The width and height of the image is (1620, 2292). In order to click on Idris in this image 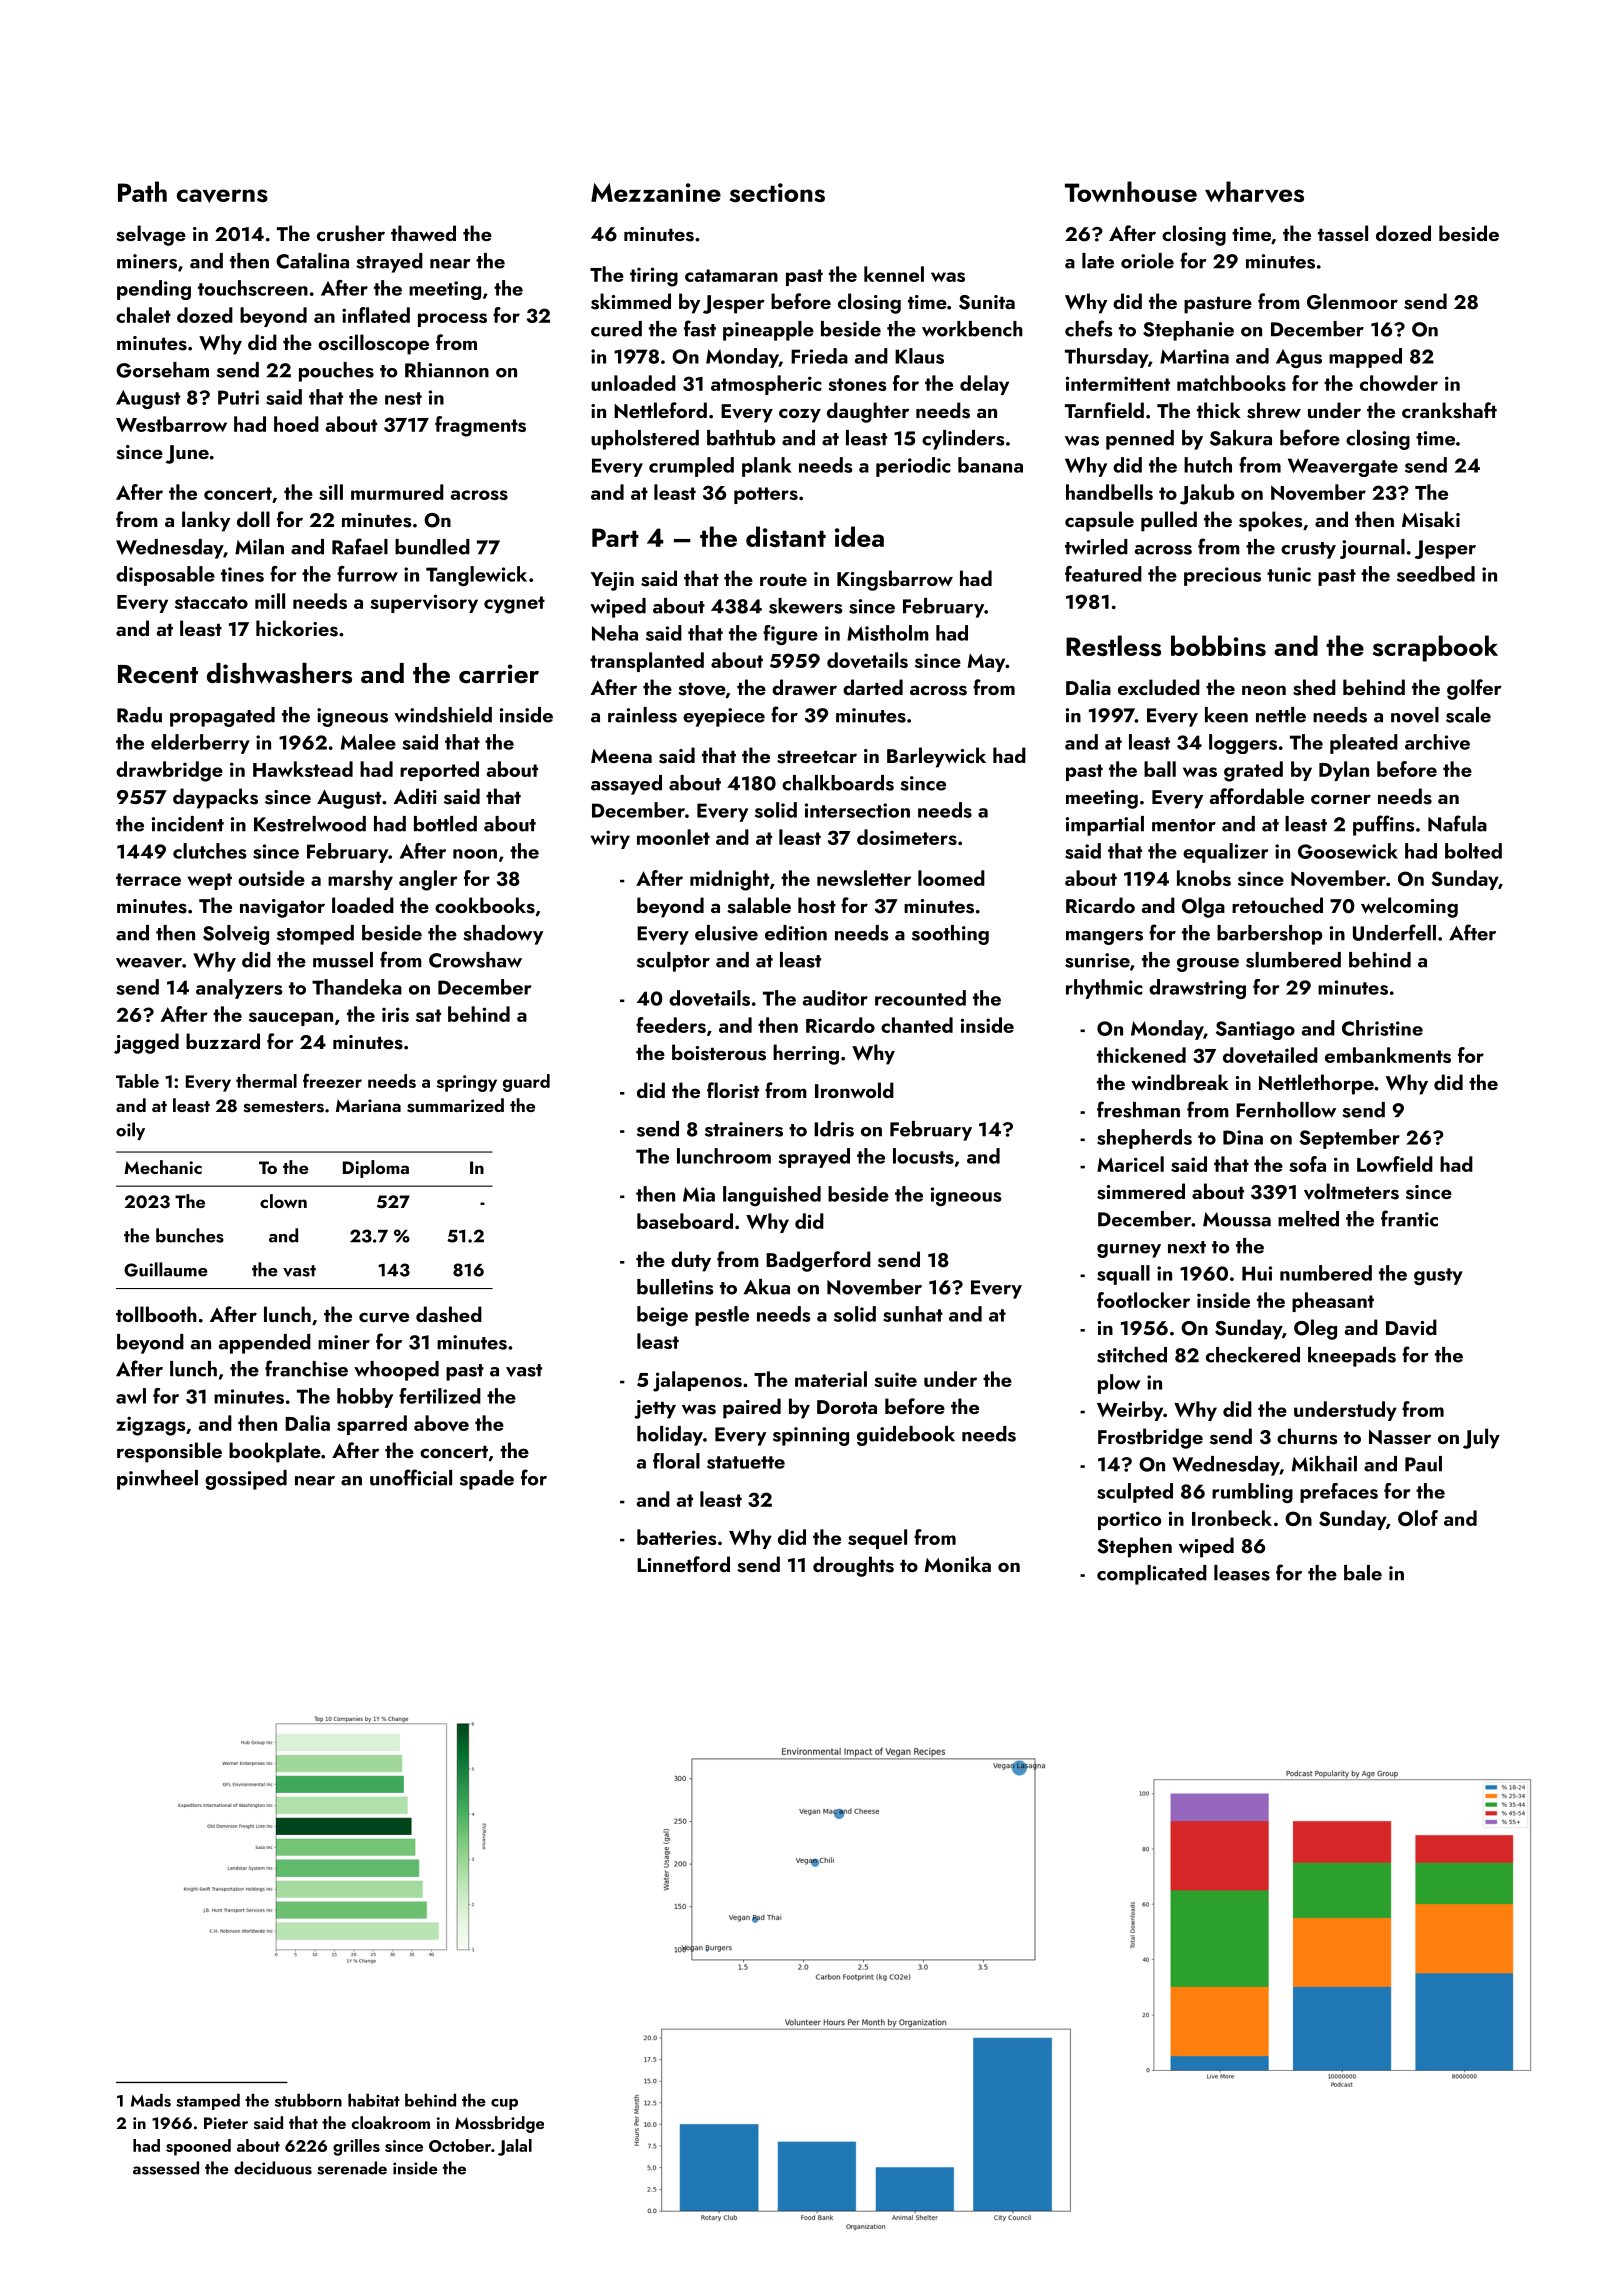, I will do `click(834, 1129)`.
